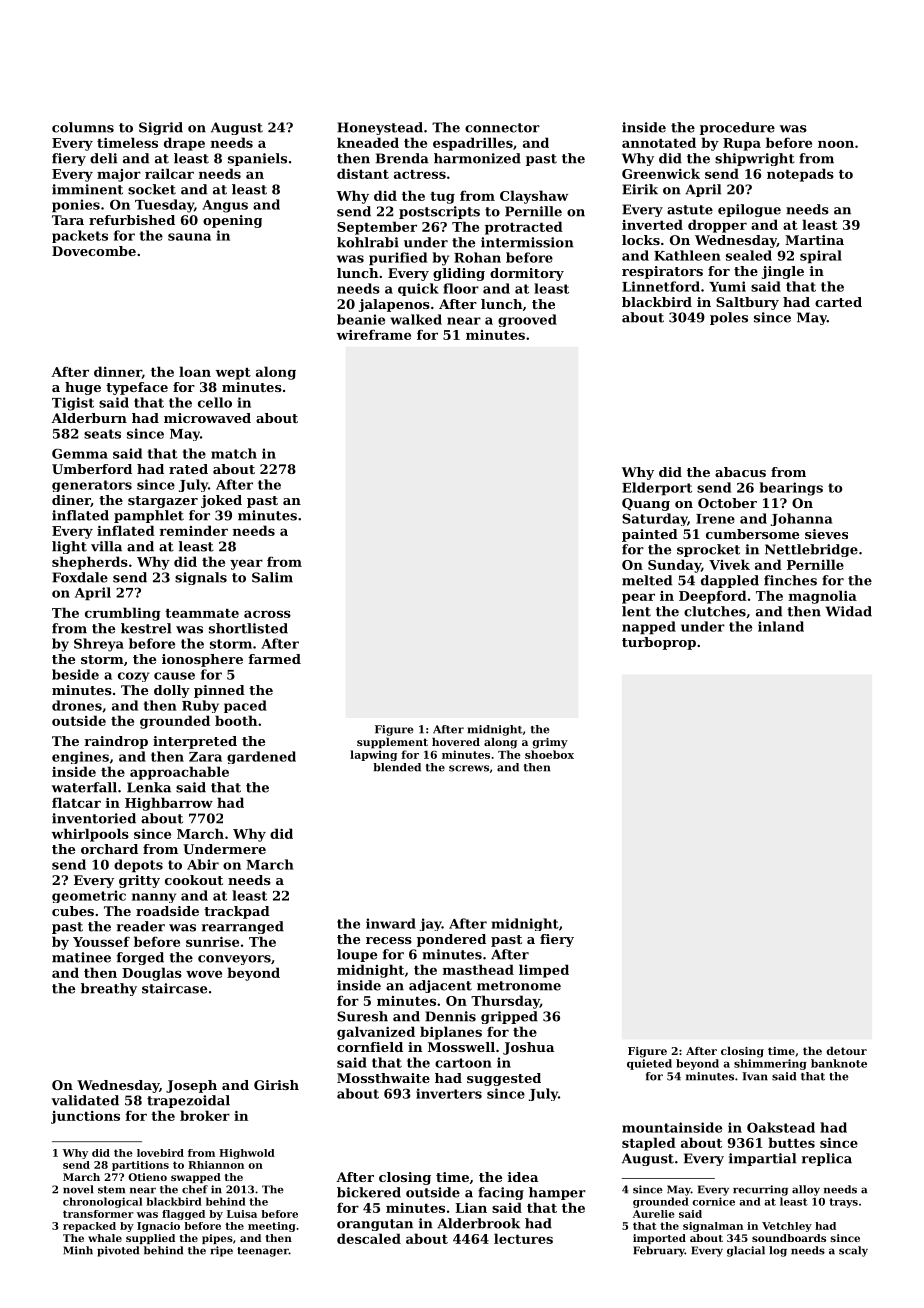  What do you see at coordinates (380, 128) in the image?
I see `Honeystead` at bounding box center [380, 128].
